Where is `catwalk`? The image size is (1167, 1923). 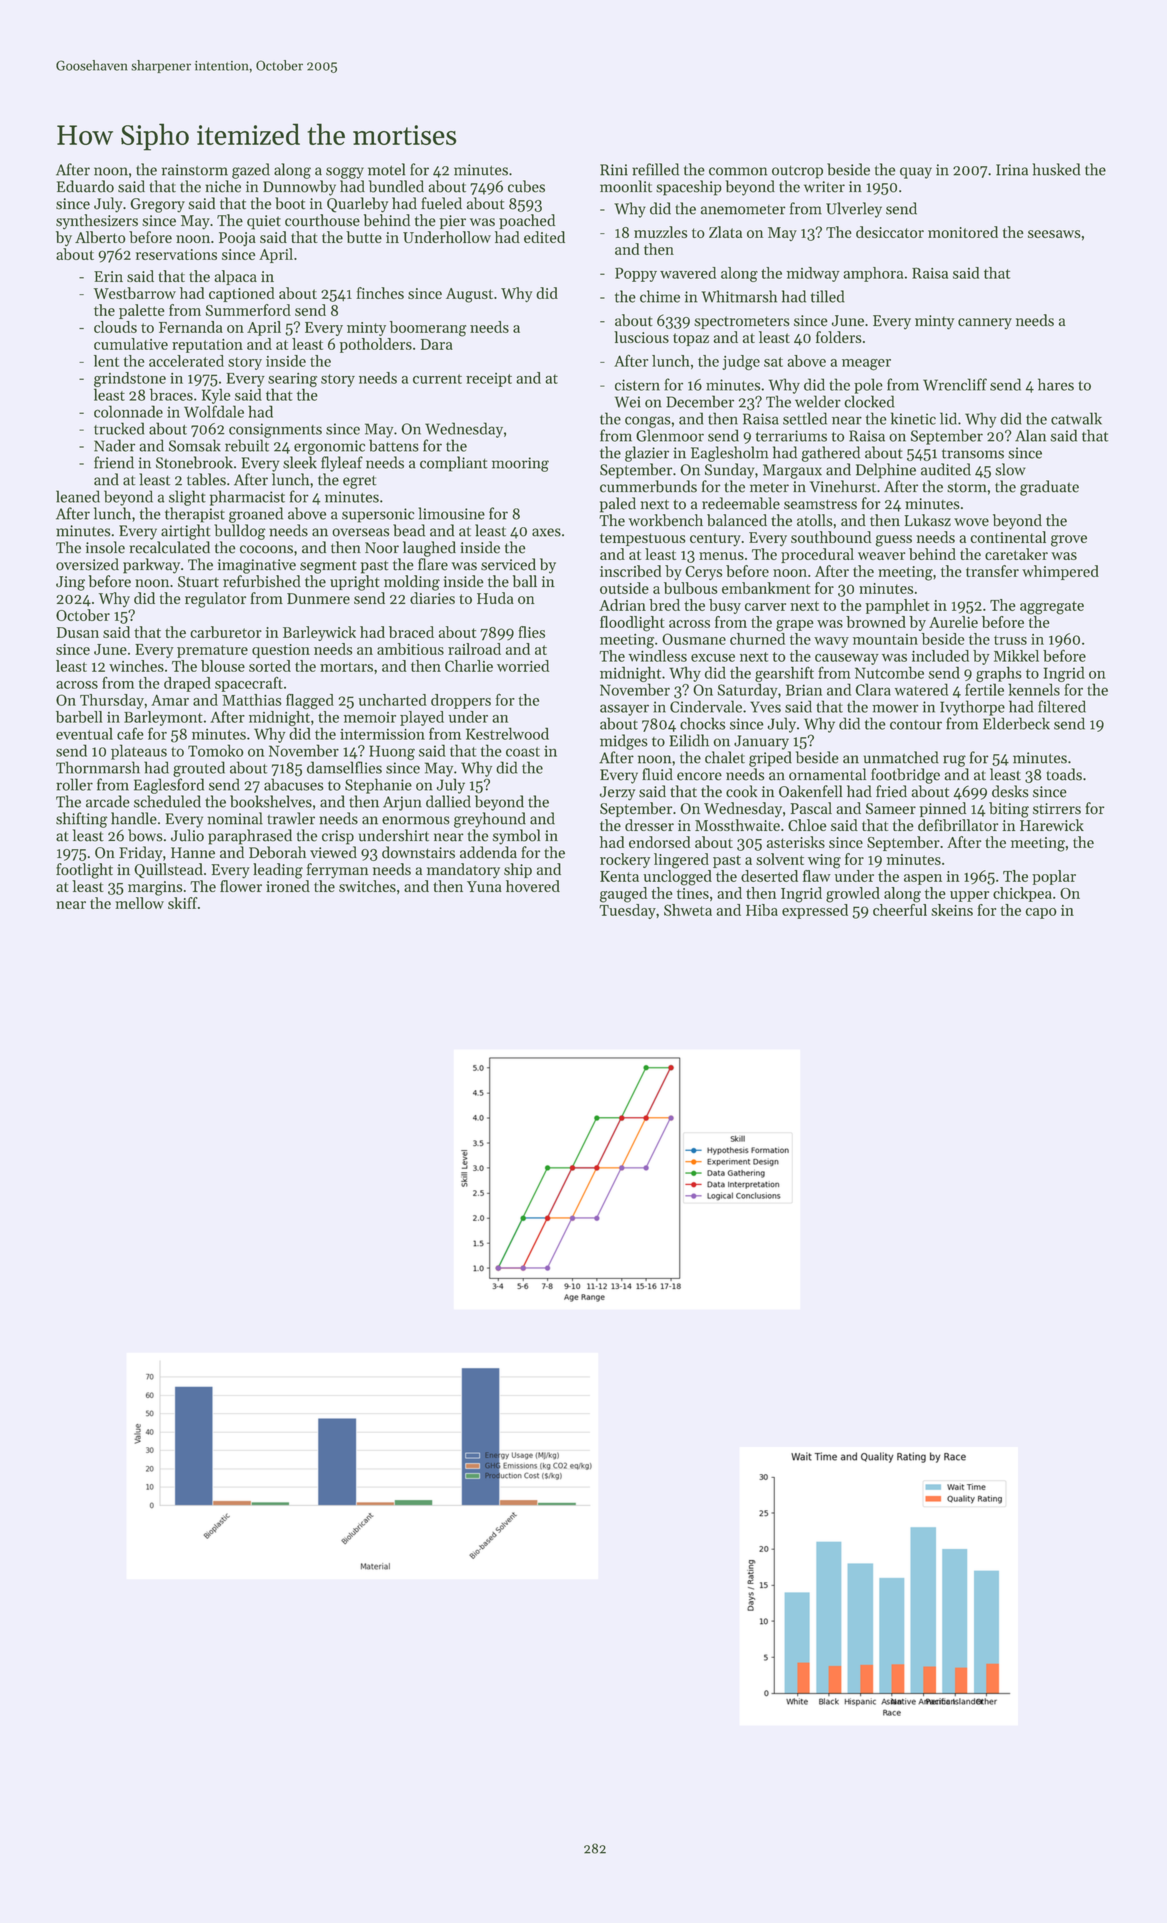
catwalk is located at coordinates (1076, 418).
